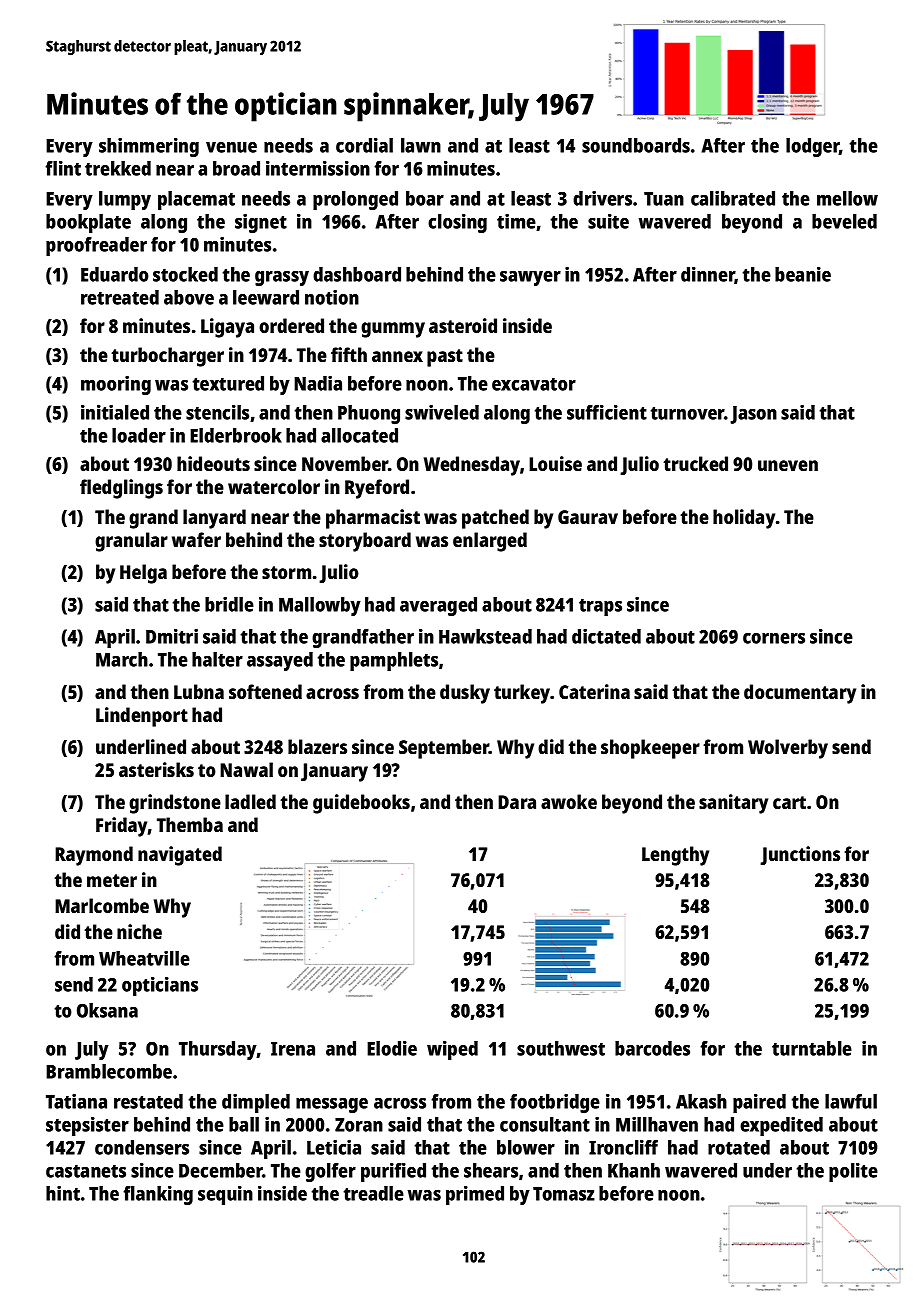  Describe the element at coordinates (121, 489) in the page. I see `fledglings` at that location.
